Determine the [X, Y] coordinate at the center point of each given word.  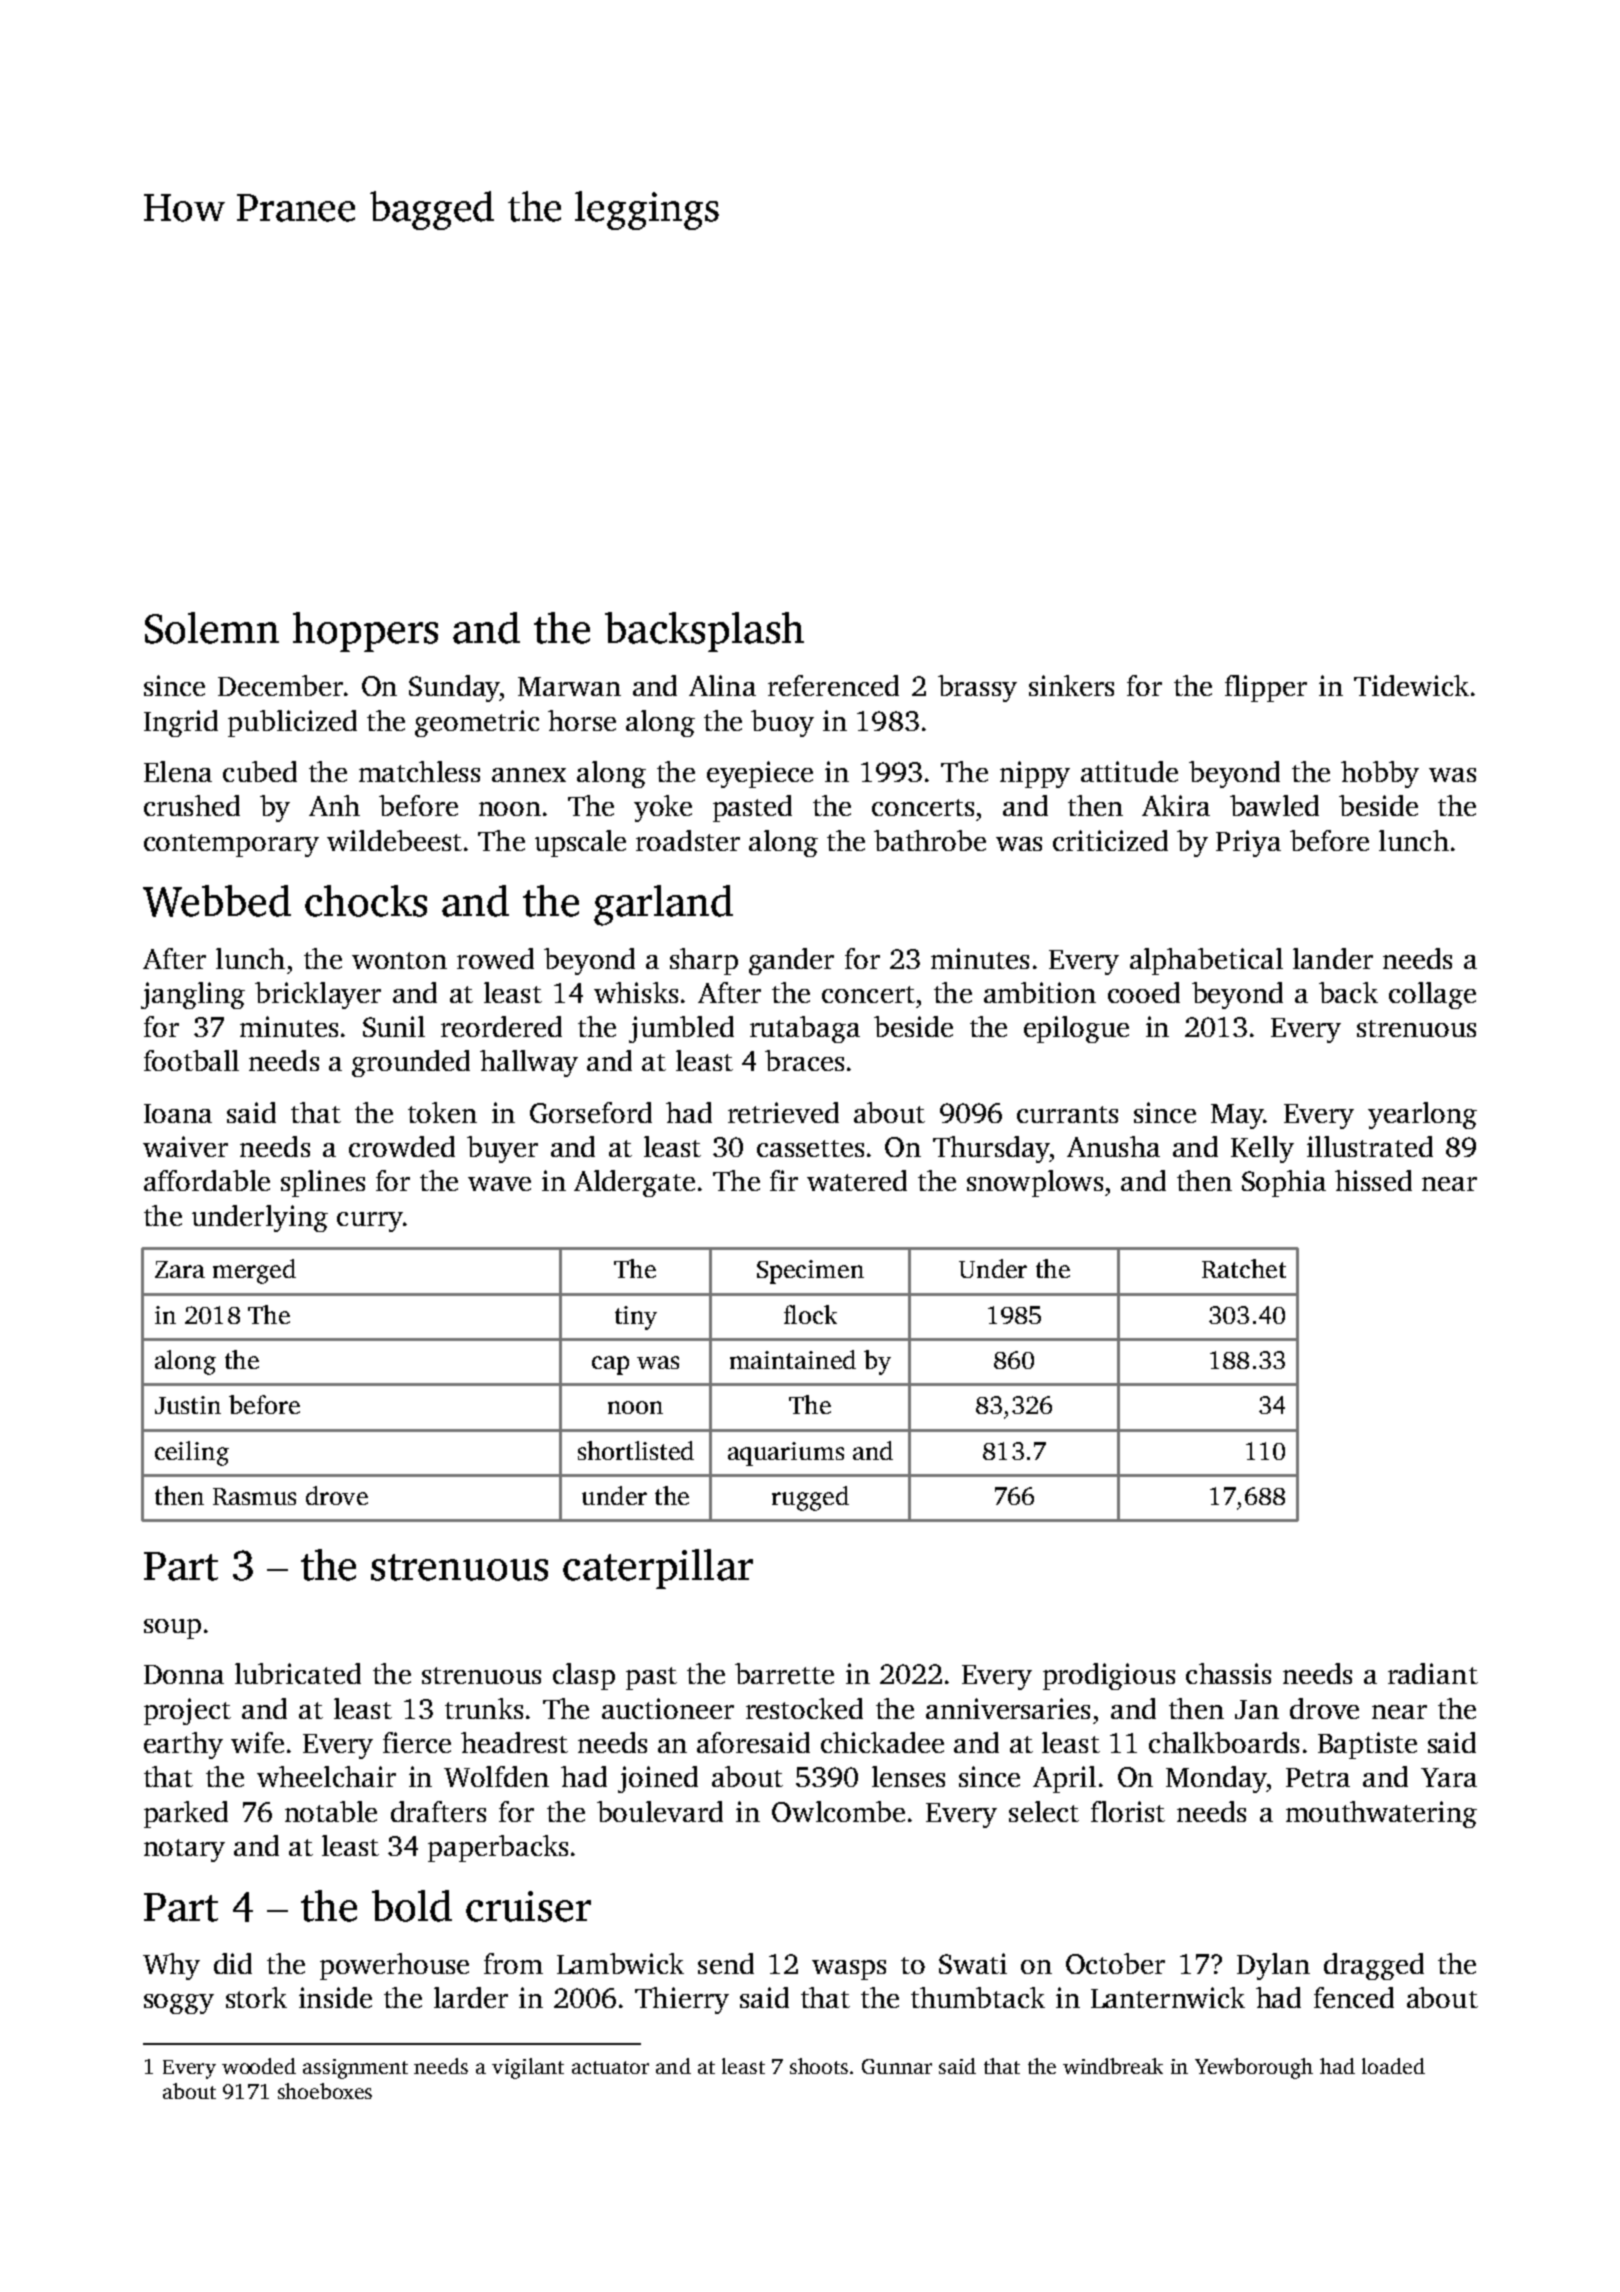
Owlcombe [838, 1811]
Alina [722, 685]
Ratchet [1244, 1268]
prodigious [1109, 1676]
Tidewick [1411, 685]
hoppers [365, 632]
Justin [188, 1405]
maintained [793, 1359]
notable [331, 1811]
